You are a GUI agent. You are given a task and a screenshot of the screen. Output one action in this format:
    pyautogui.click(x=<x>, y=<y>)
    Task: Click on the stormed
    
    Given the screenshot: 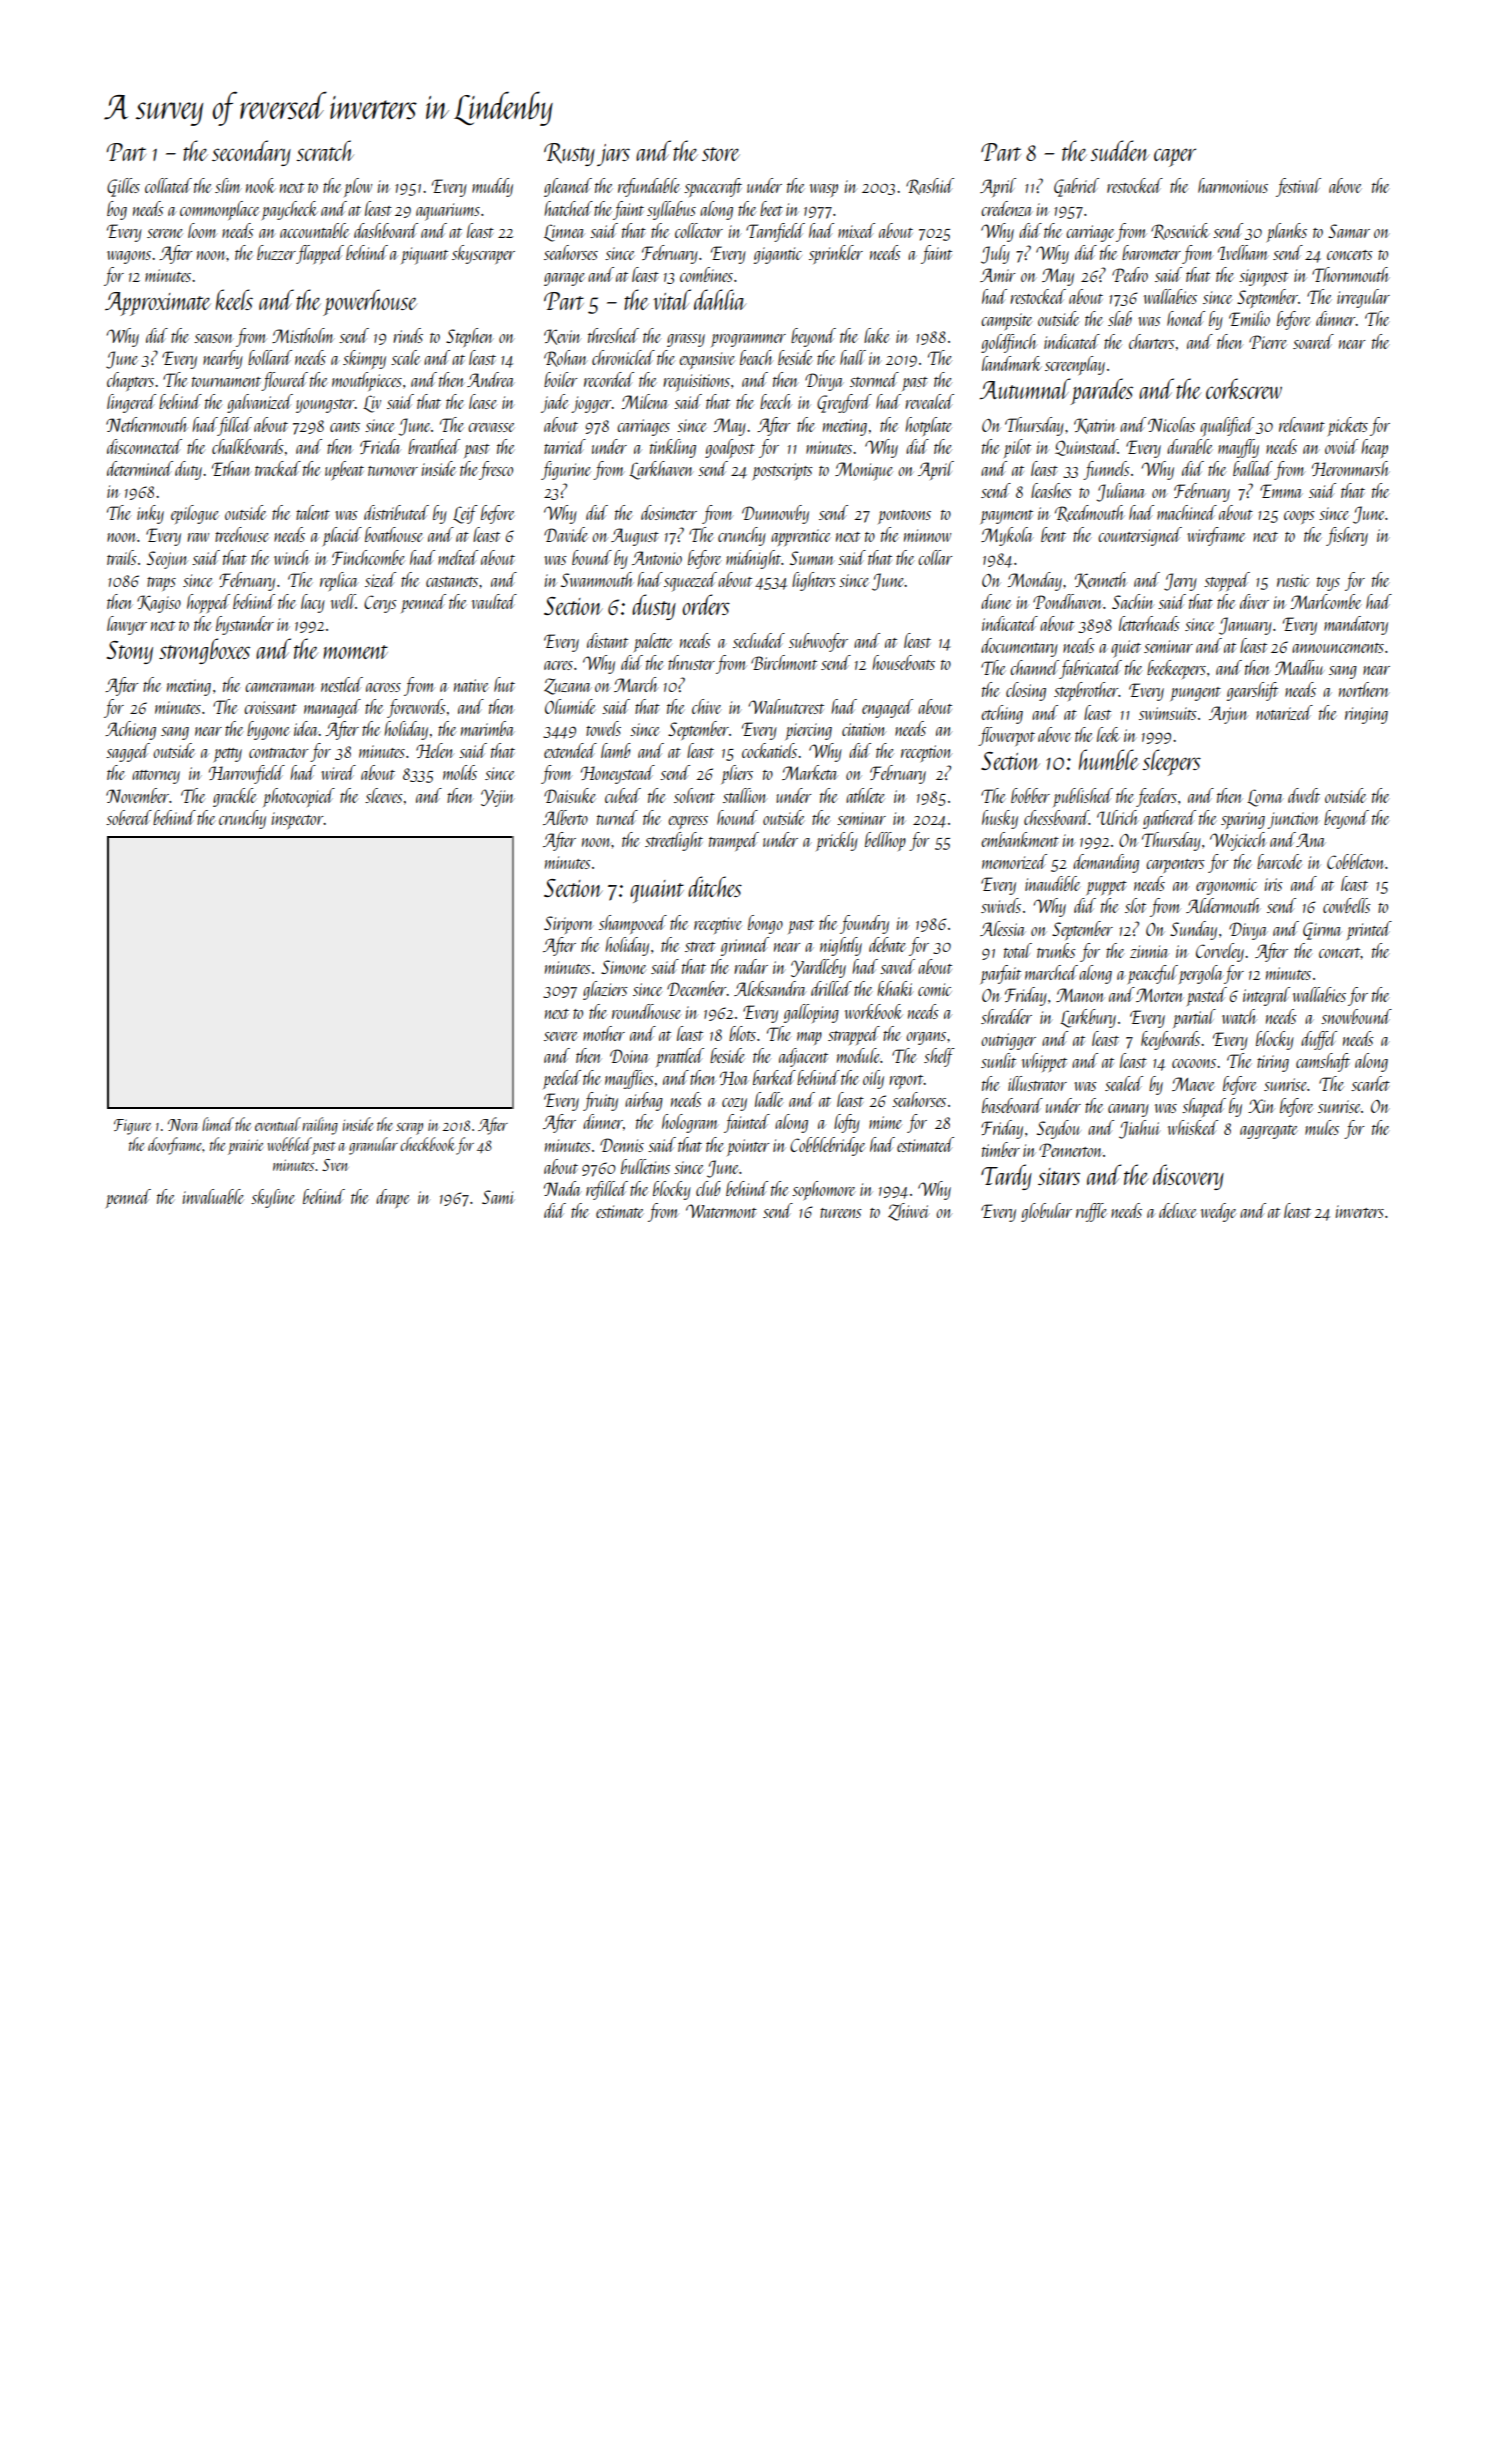 What is the action you would take?
    pyautogui.click(x=874, y=379)
